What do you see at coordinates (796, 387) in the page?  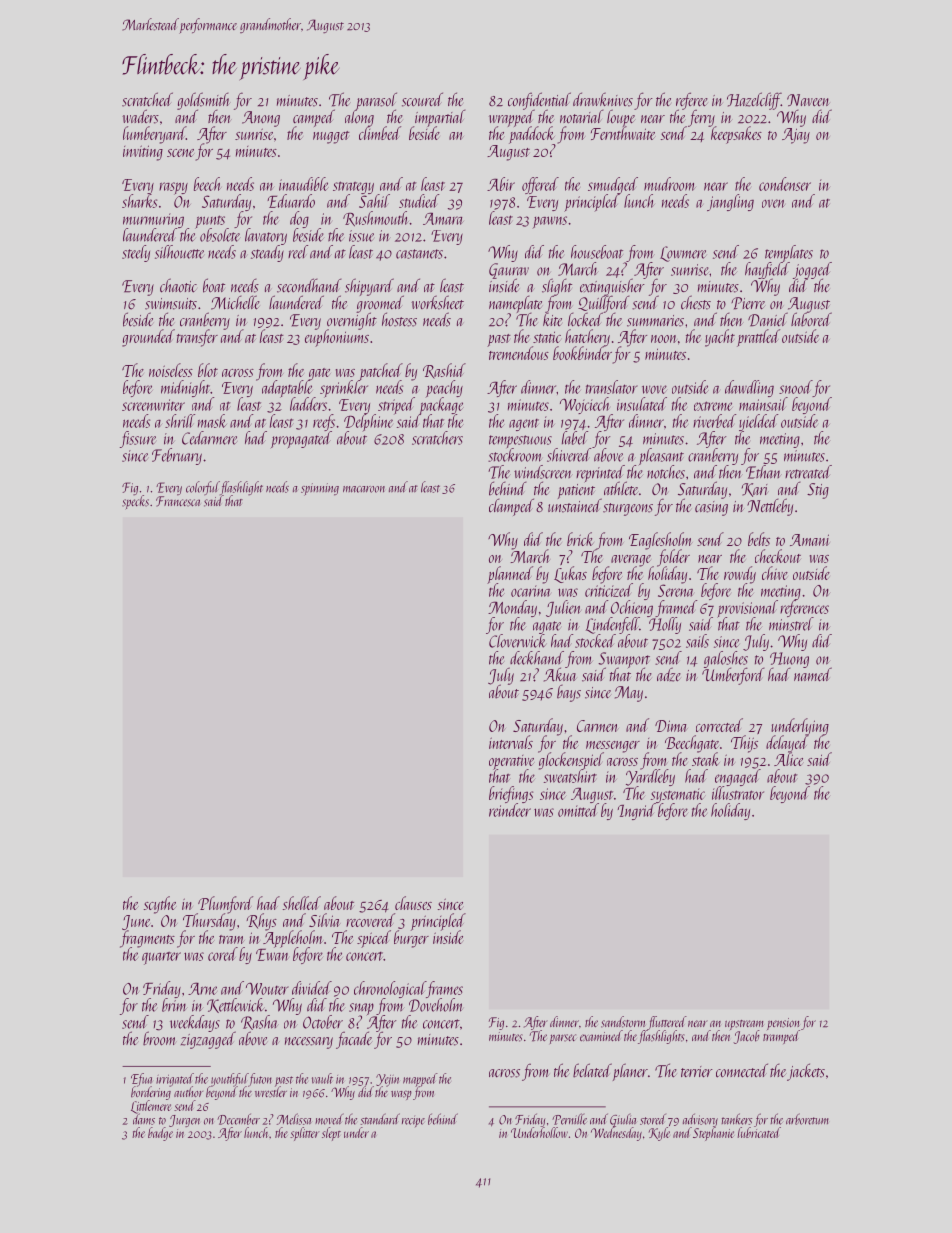 I see `snood` at bounding box center [796, 387].
